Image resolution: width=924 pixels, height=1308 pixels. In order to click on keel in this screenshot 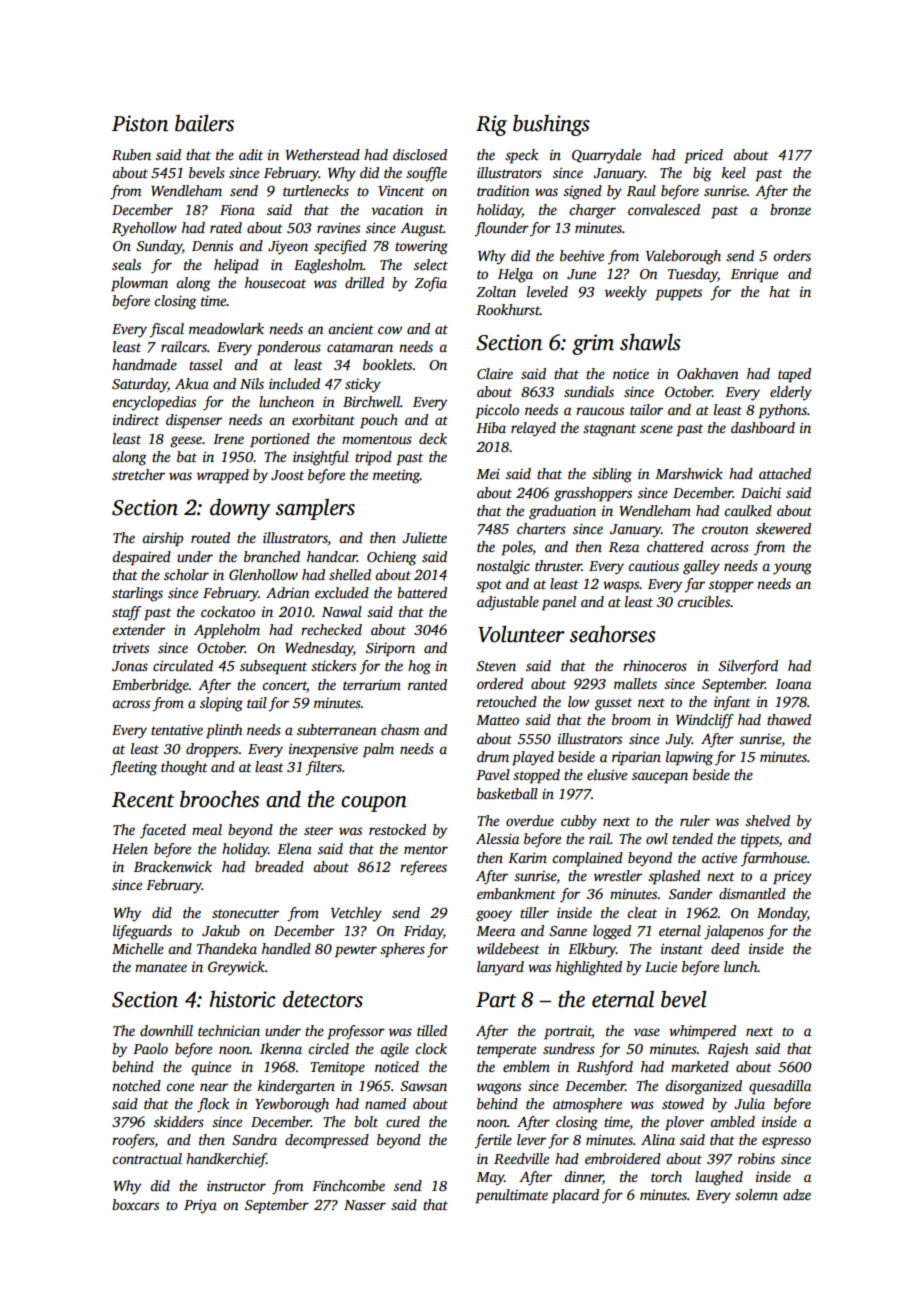, I will do `click(734, 172)`.
